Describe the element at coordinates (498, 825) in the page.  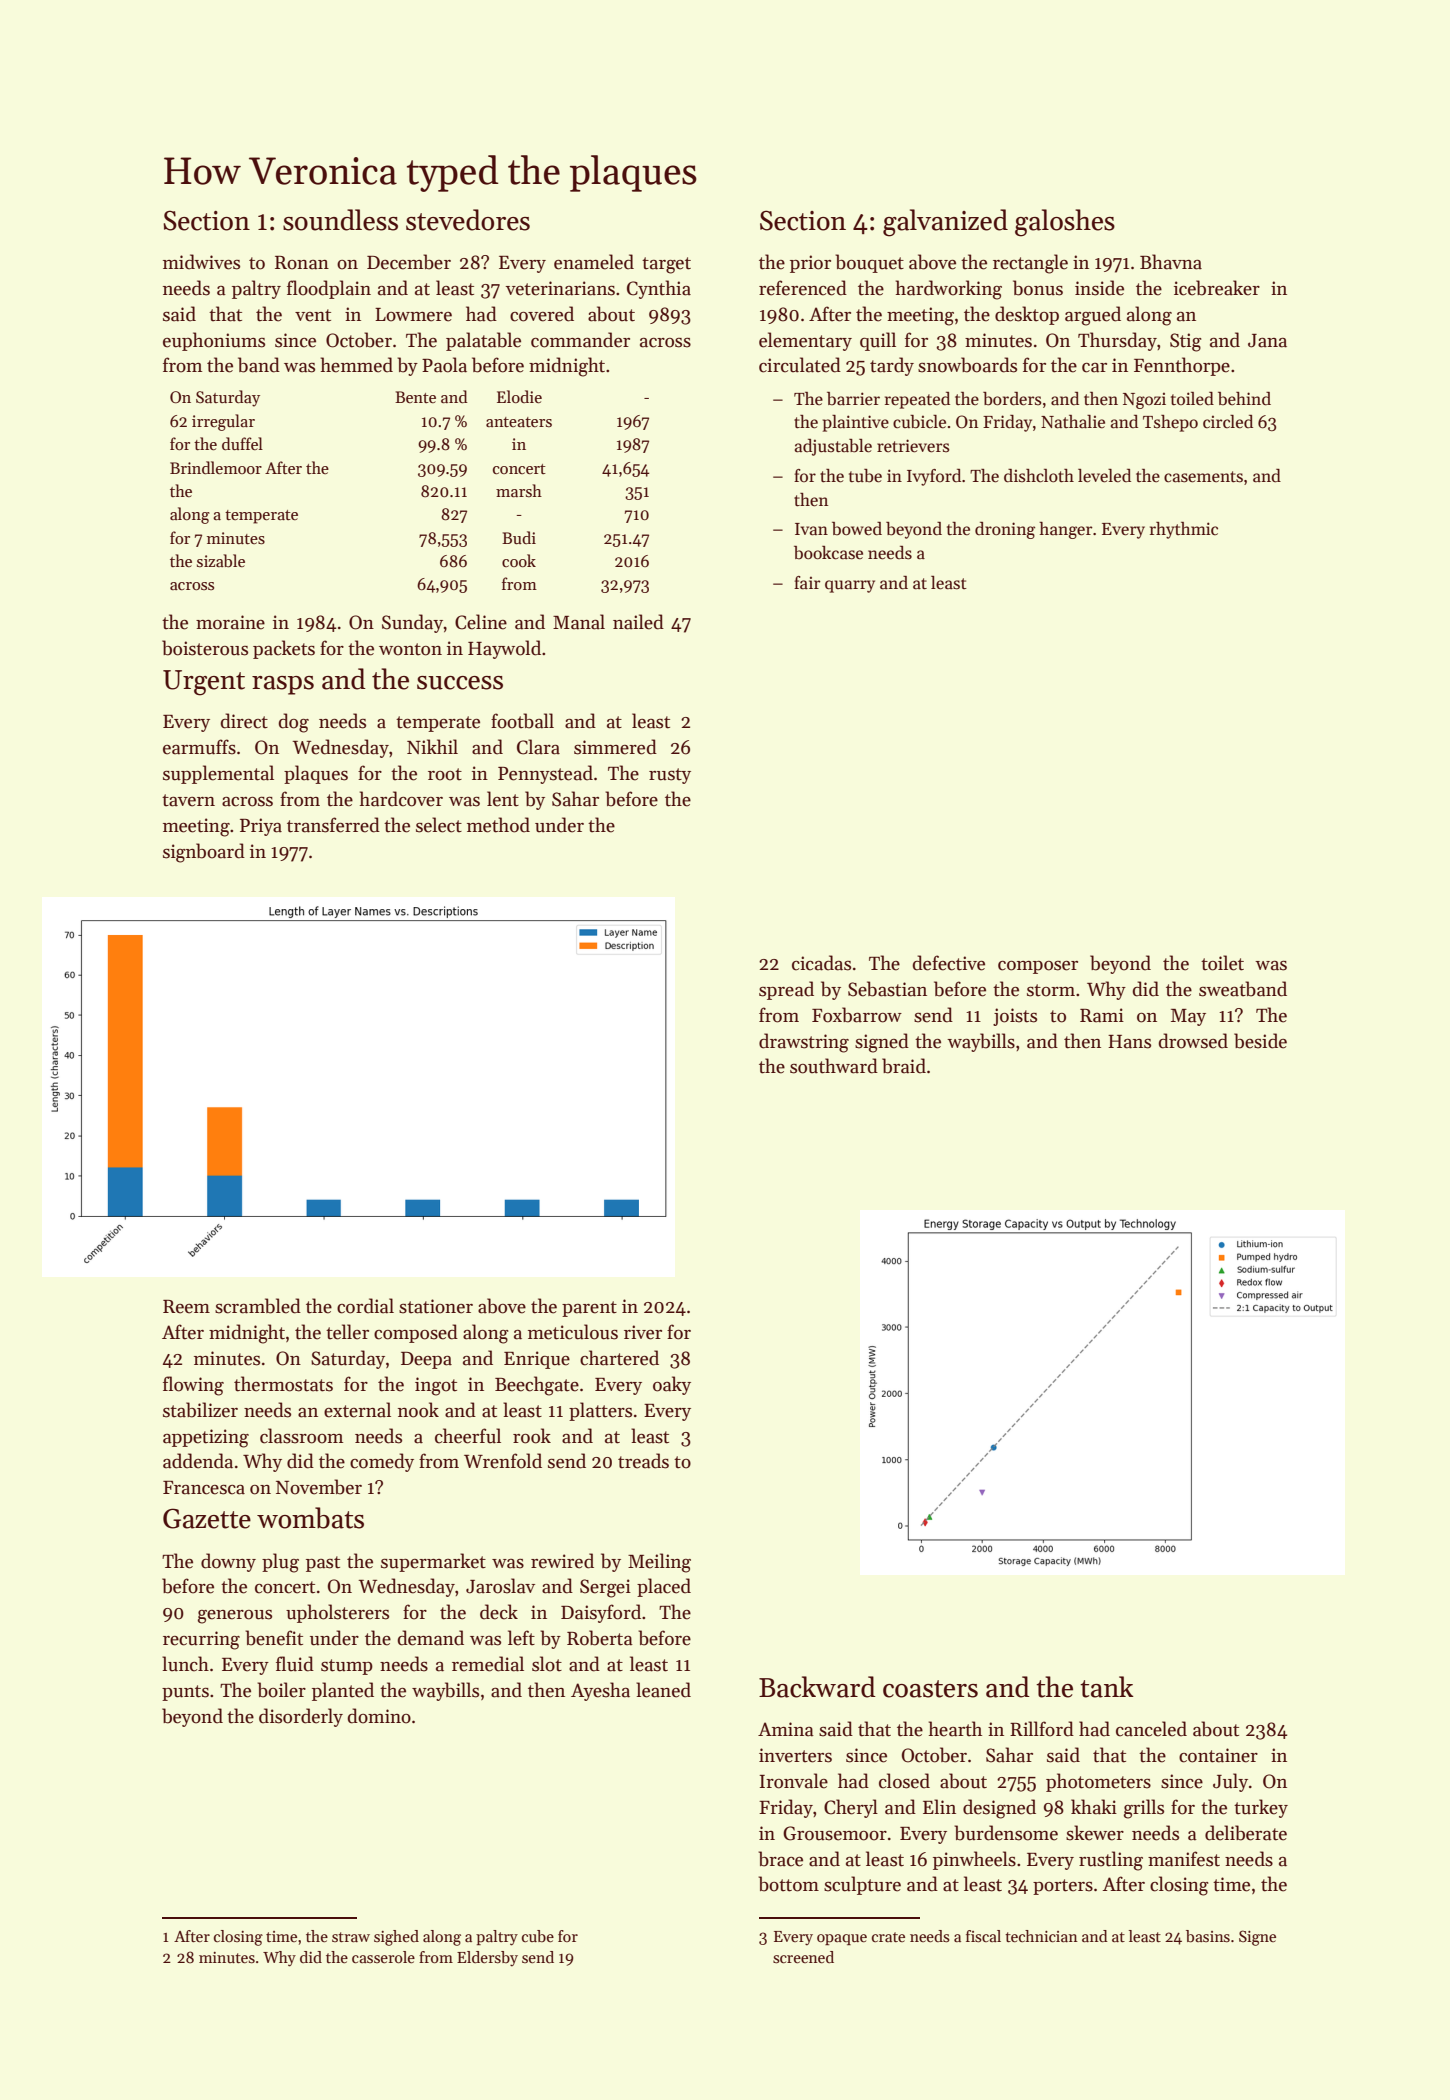
I see `method` at that location.
